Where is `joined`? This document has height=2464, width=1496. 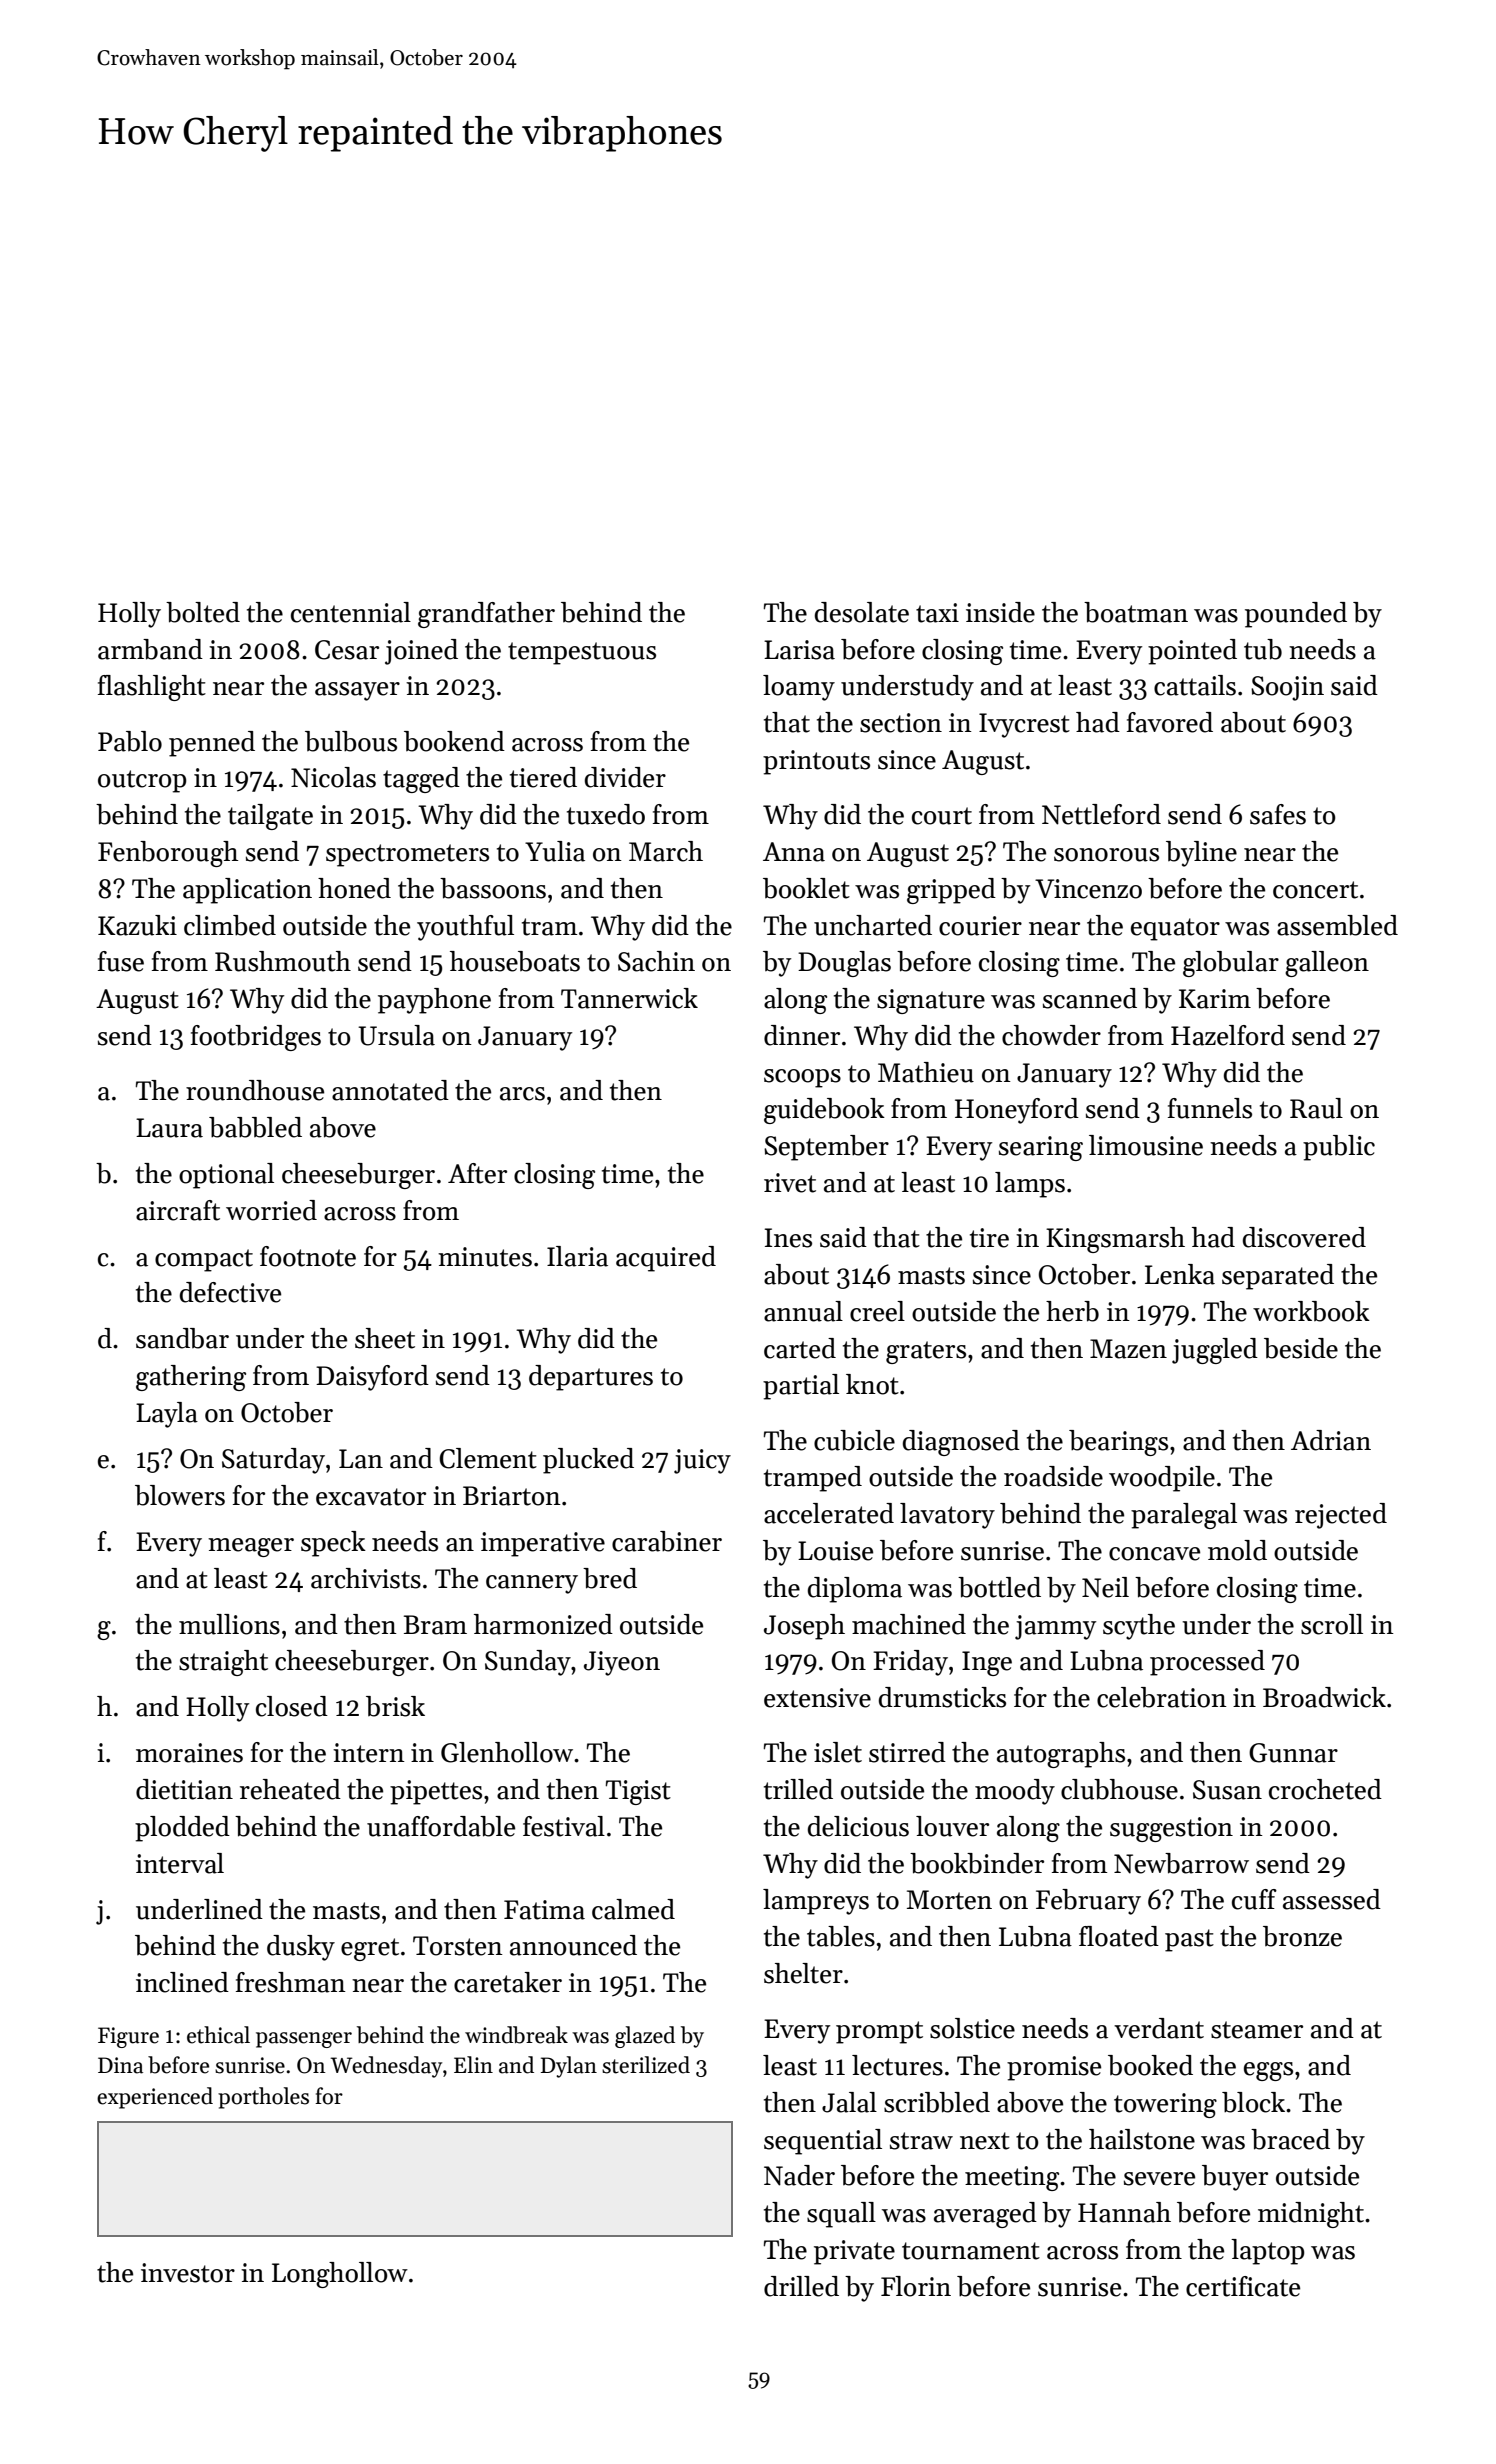 joined is located at coordinates (421, 652).
